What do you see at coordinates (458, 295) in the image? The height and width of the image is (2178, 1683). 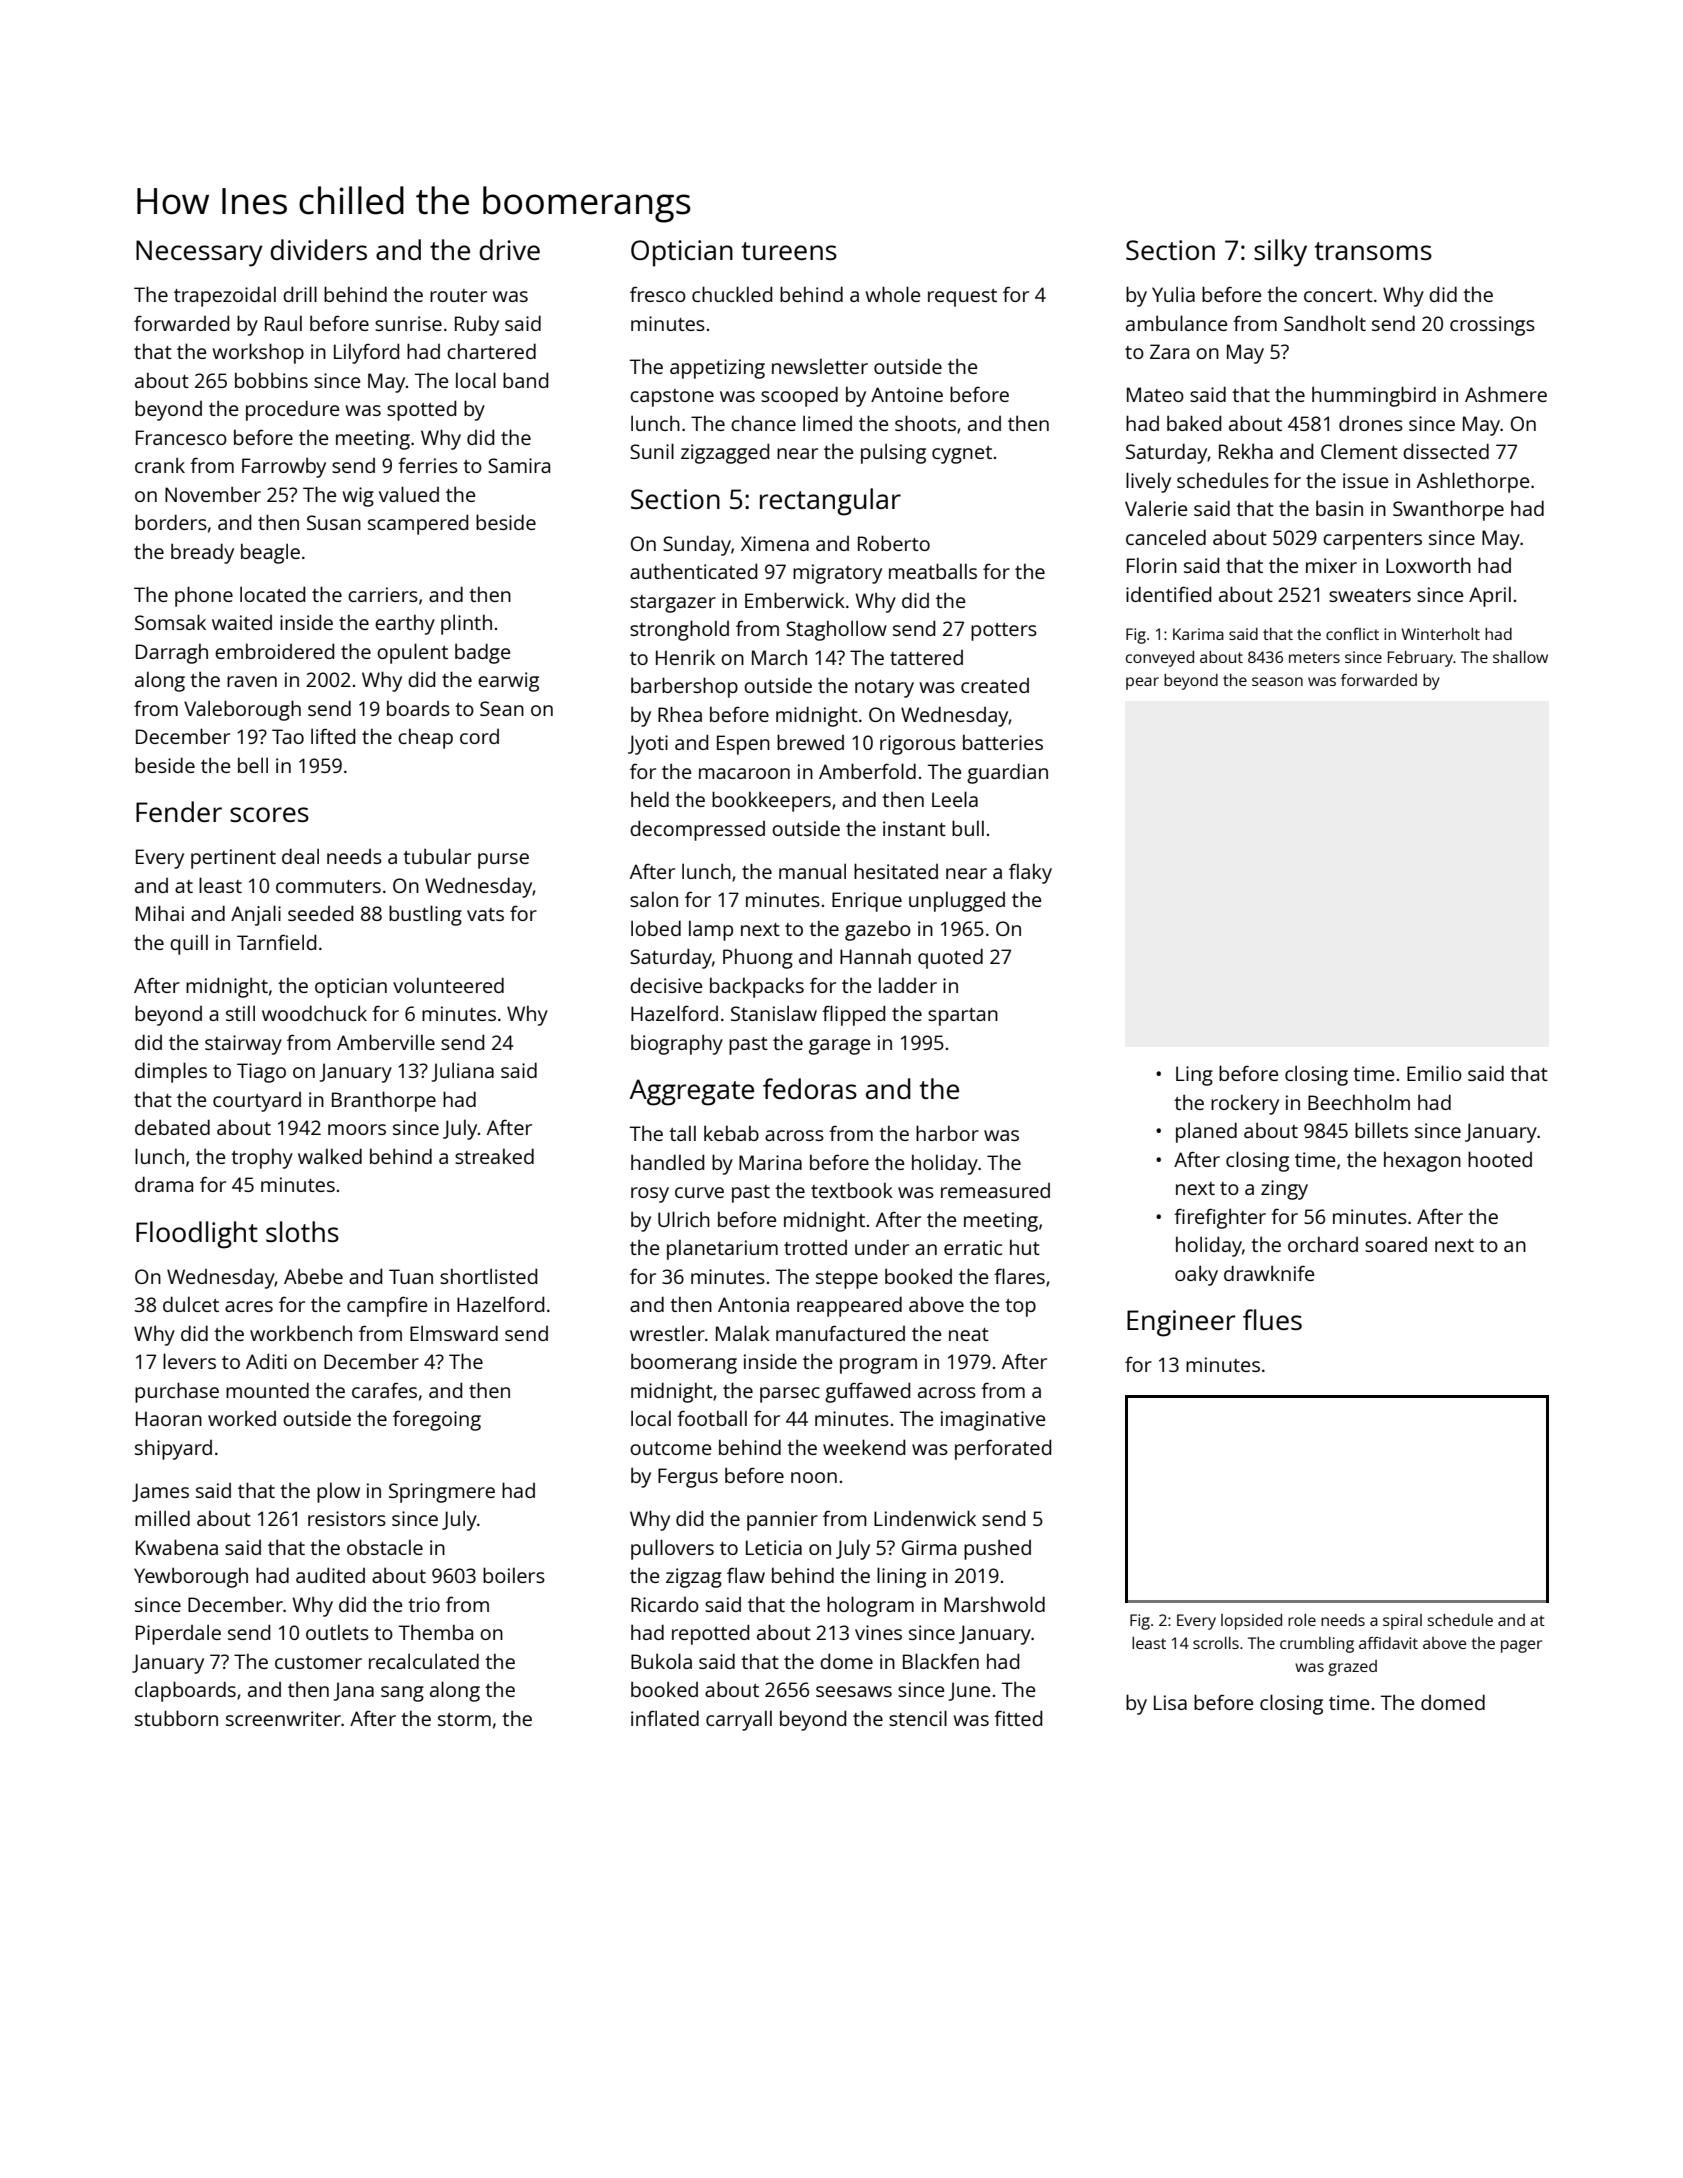 I see `router` at bounding box center [458, 295].
